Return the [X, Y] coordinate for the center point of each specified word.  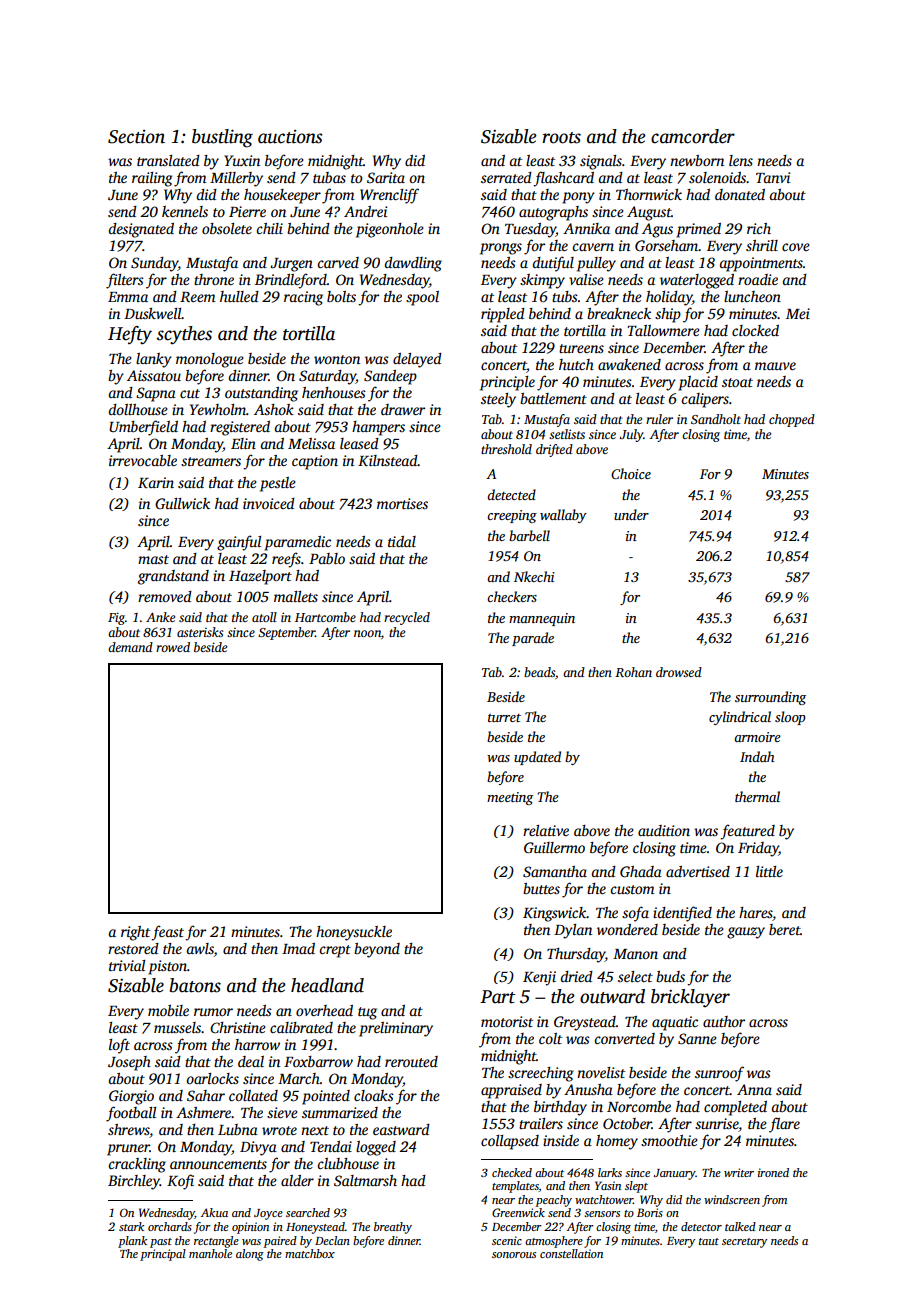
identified [682, 914]
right [135, 933]
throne [214, 279]
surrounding [770, 698]
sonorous [514, 1255]
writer [739, 1172]
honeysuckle [354, 933]
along [250, 1255]
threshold [506, 449]
